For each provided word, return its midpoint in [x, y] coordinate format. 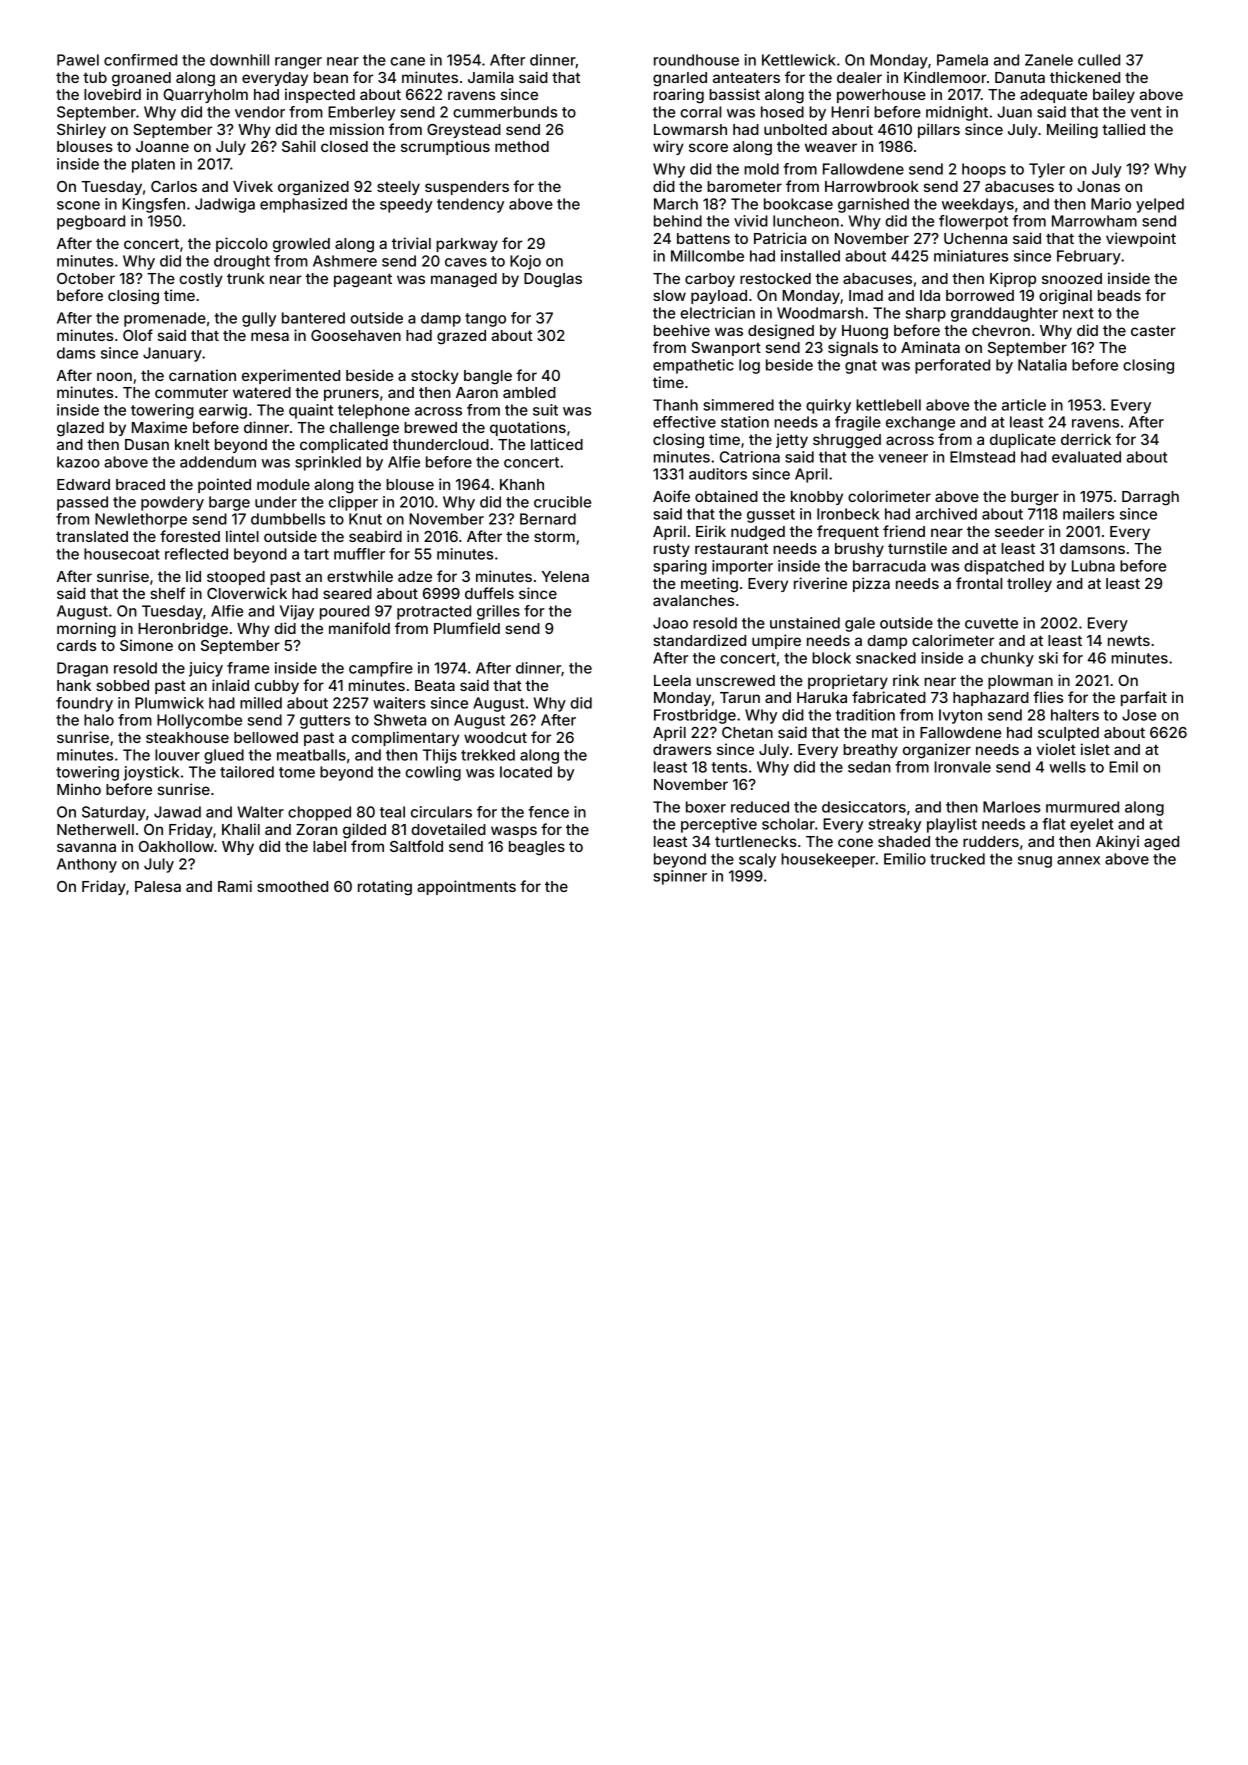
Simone [146, 645]
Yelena [565, 576]
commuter [191, 392]
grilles [498, 612]
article [1024, 405]
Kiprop [1013, 279]
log [749, 366]
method [522, 146]
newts [1129, 640]
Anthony [87, 865]
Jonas [1098, 186]
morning [86, 630]
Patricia [780, 238]
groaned [141, 79]
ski [1048, 658]
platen [153, 165]
